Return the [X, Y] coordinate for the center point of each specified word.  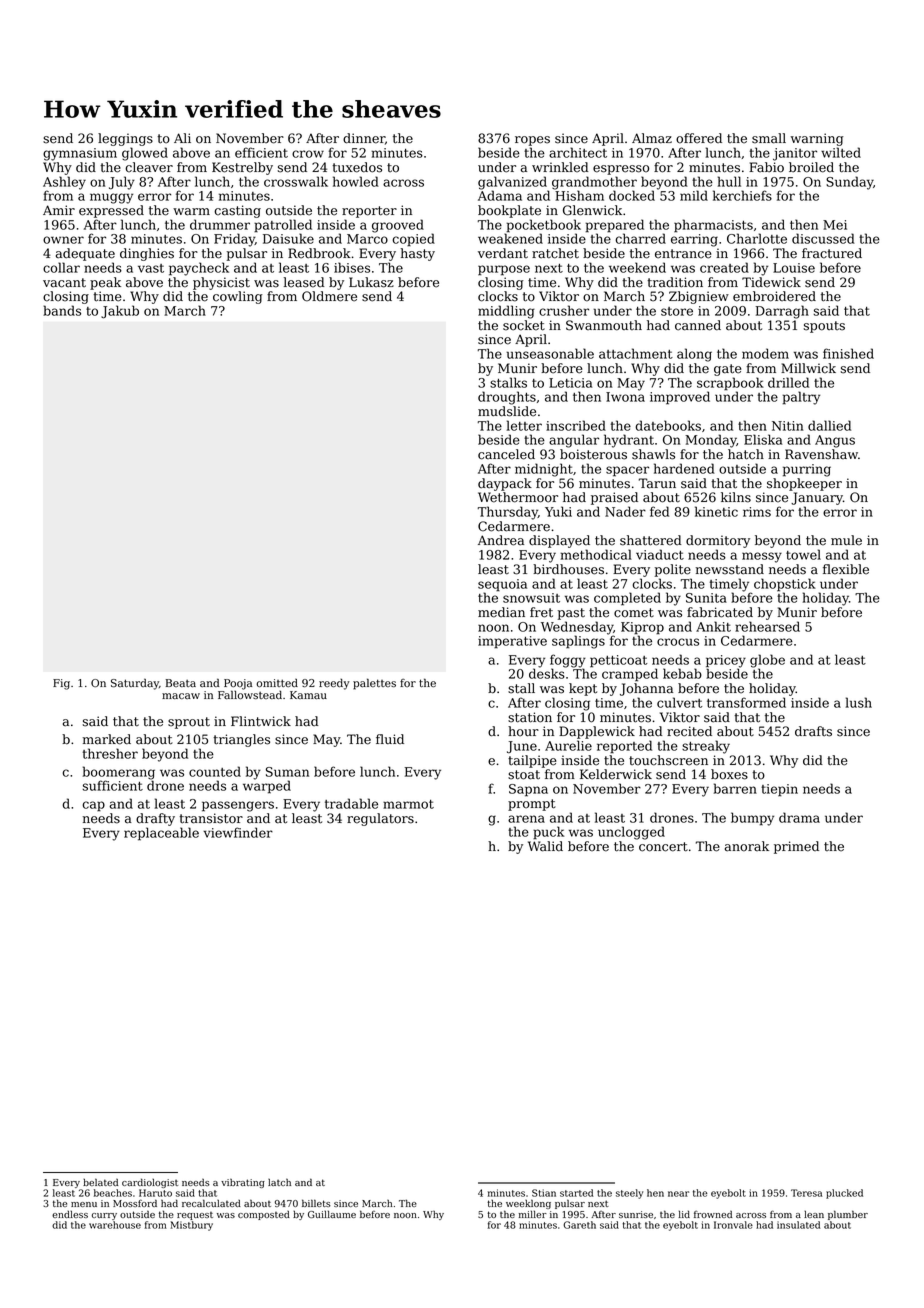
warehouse [115, 1225]
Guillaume [332, 1214]
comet [634, 613]
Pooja [238, 684]
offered [699, 138]
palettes [374, 684]
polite [673, 570]
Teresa [806, 1193]
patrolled [283, 225]
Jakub [120, 312]
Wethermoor [518, 497]
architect [578, 152]
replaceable [161, 834]
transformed [746, 702]
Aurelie [568, 745]
